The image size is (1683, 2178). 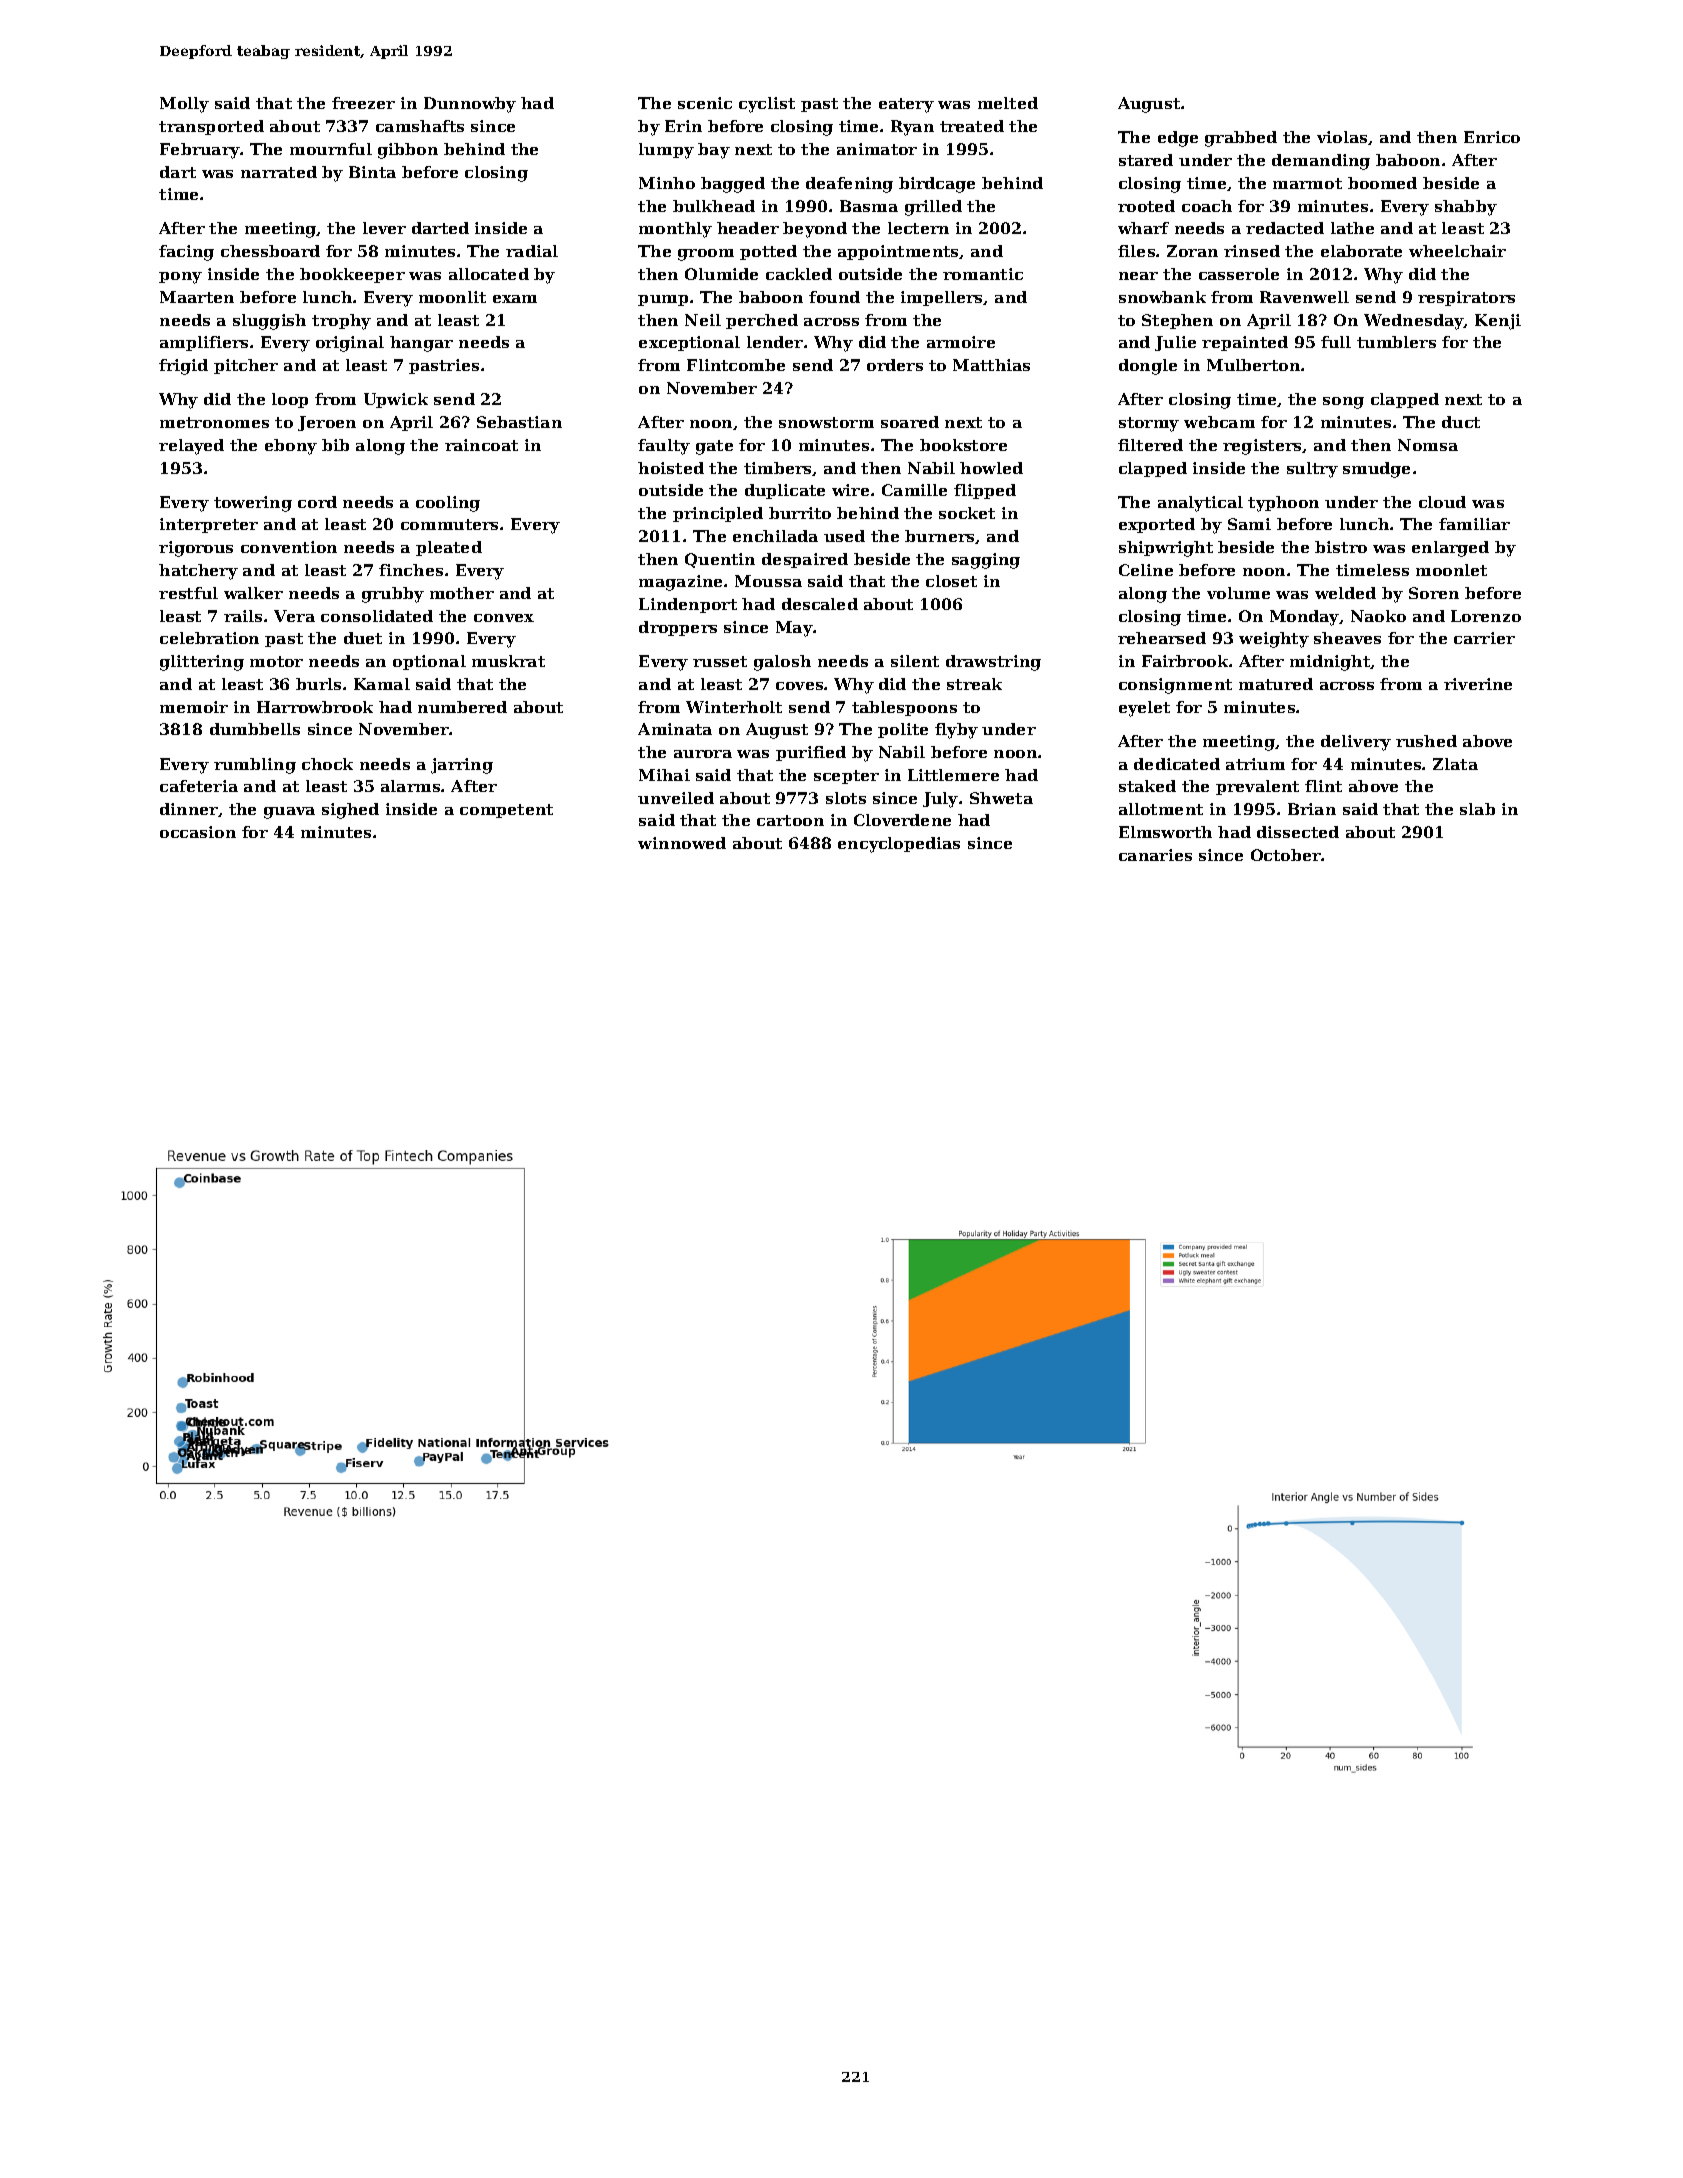 I want to click on flyby, so click(x=956, y=731).
